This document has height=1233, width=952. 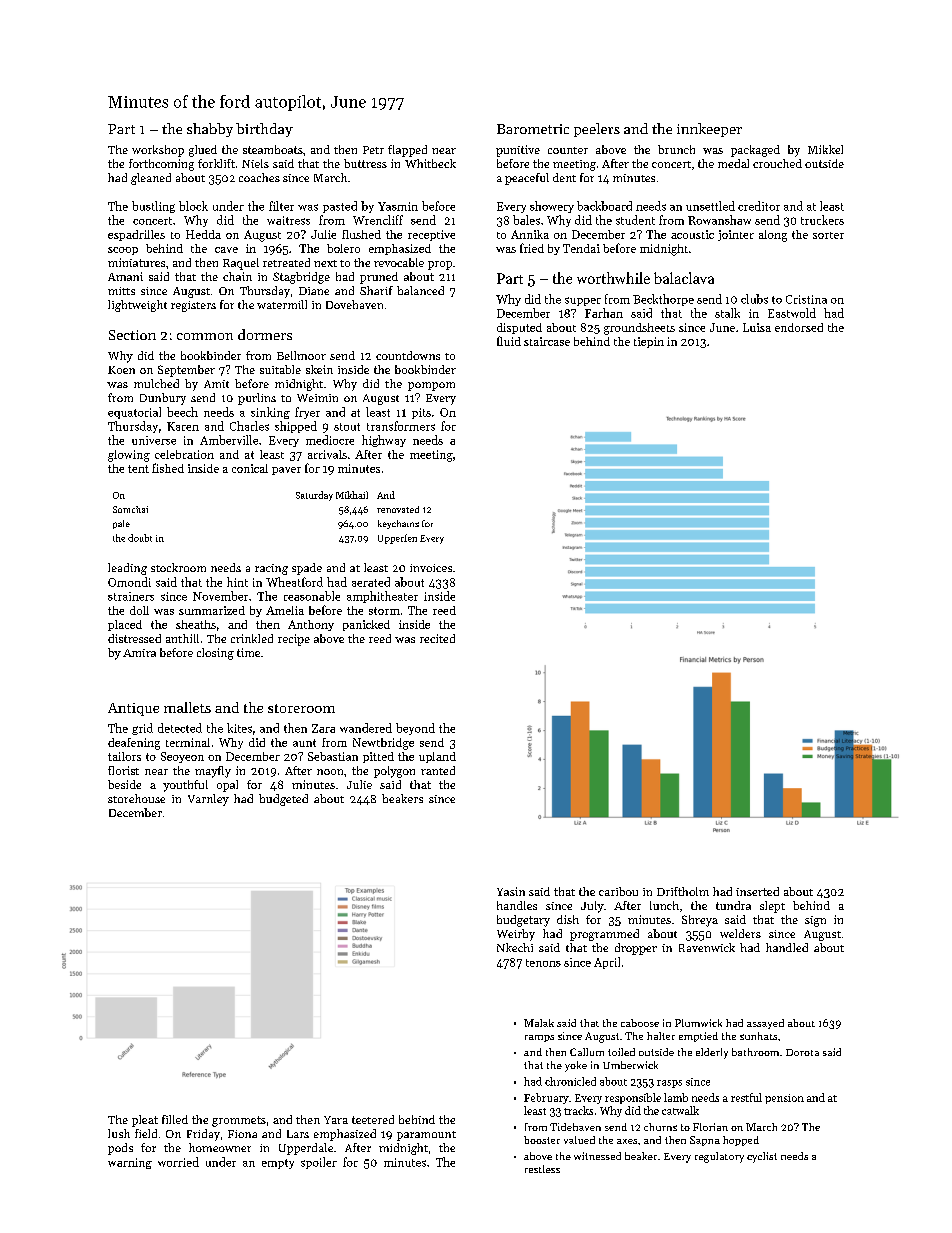 What do you see at coordinates (709, 130) in the document?
I see `innkeeper` at bounding box center [709, 130].
